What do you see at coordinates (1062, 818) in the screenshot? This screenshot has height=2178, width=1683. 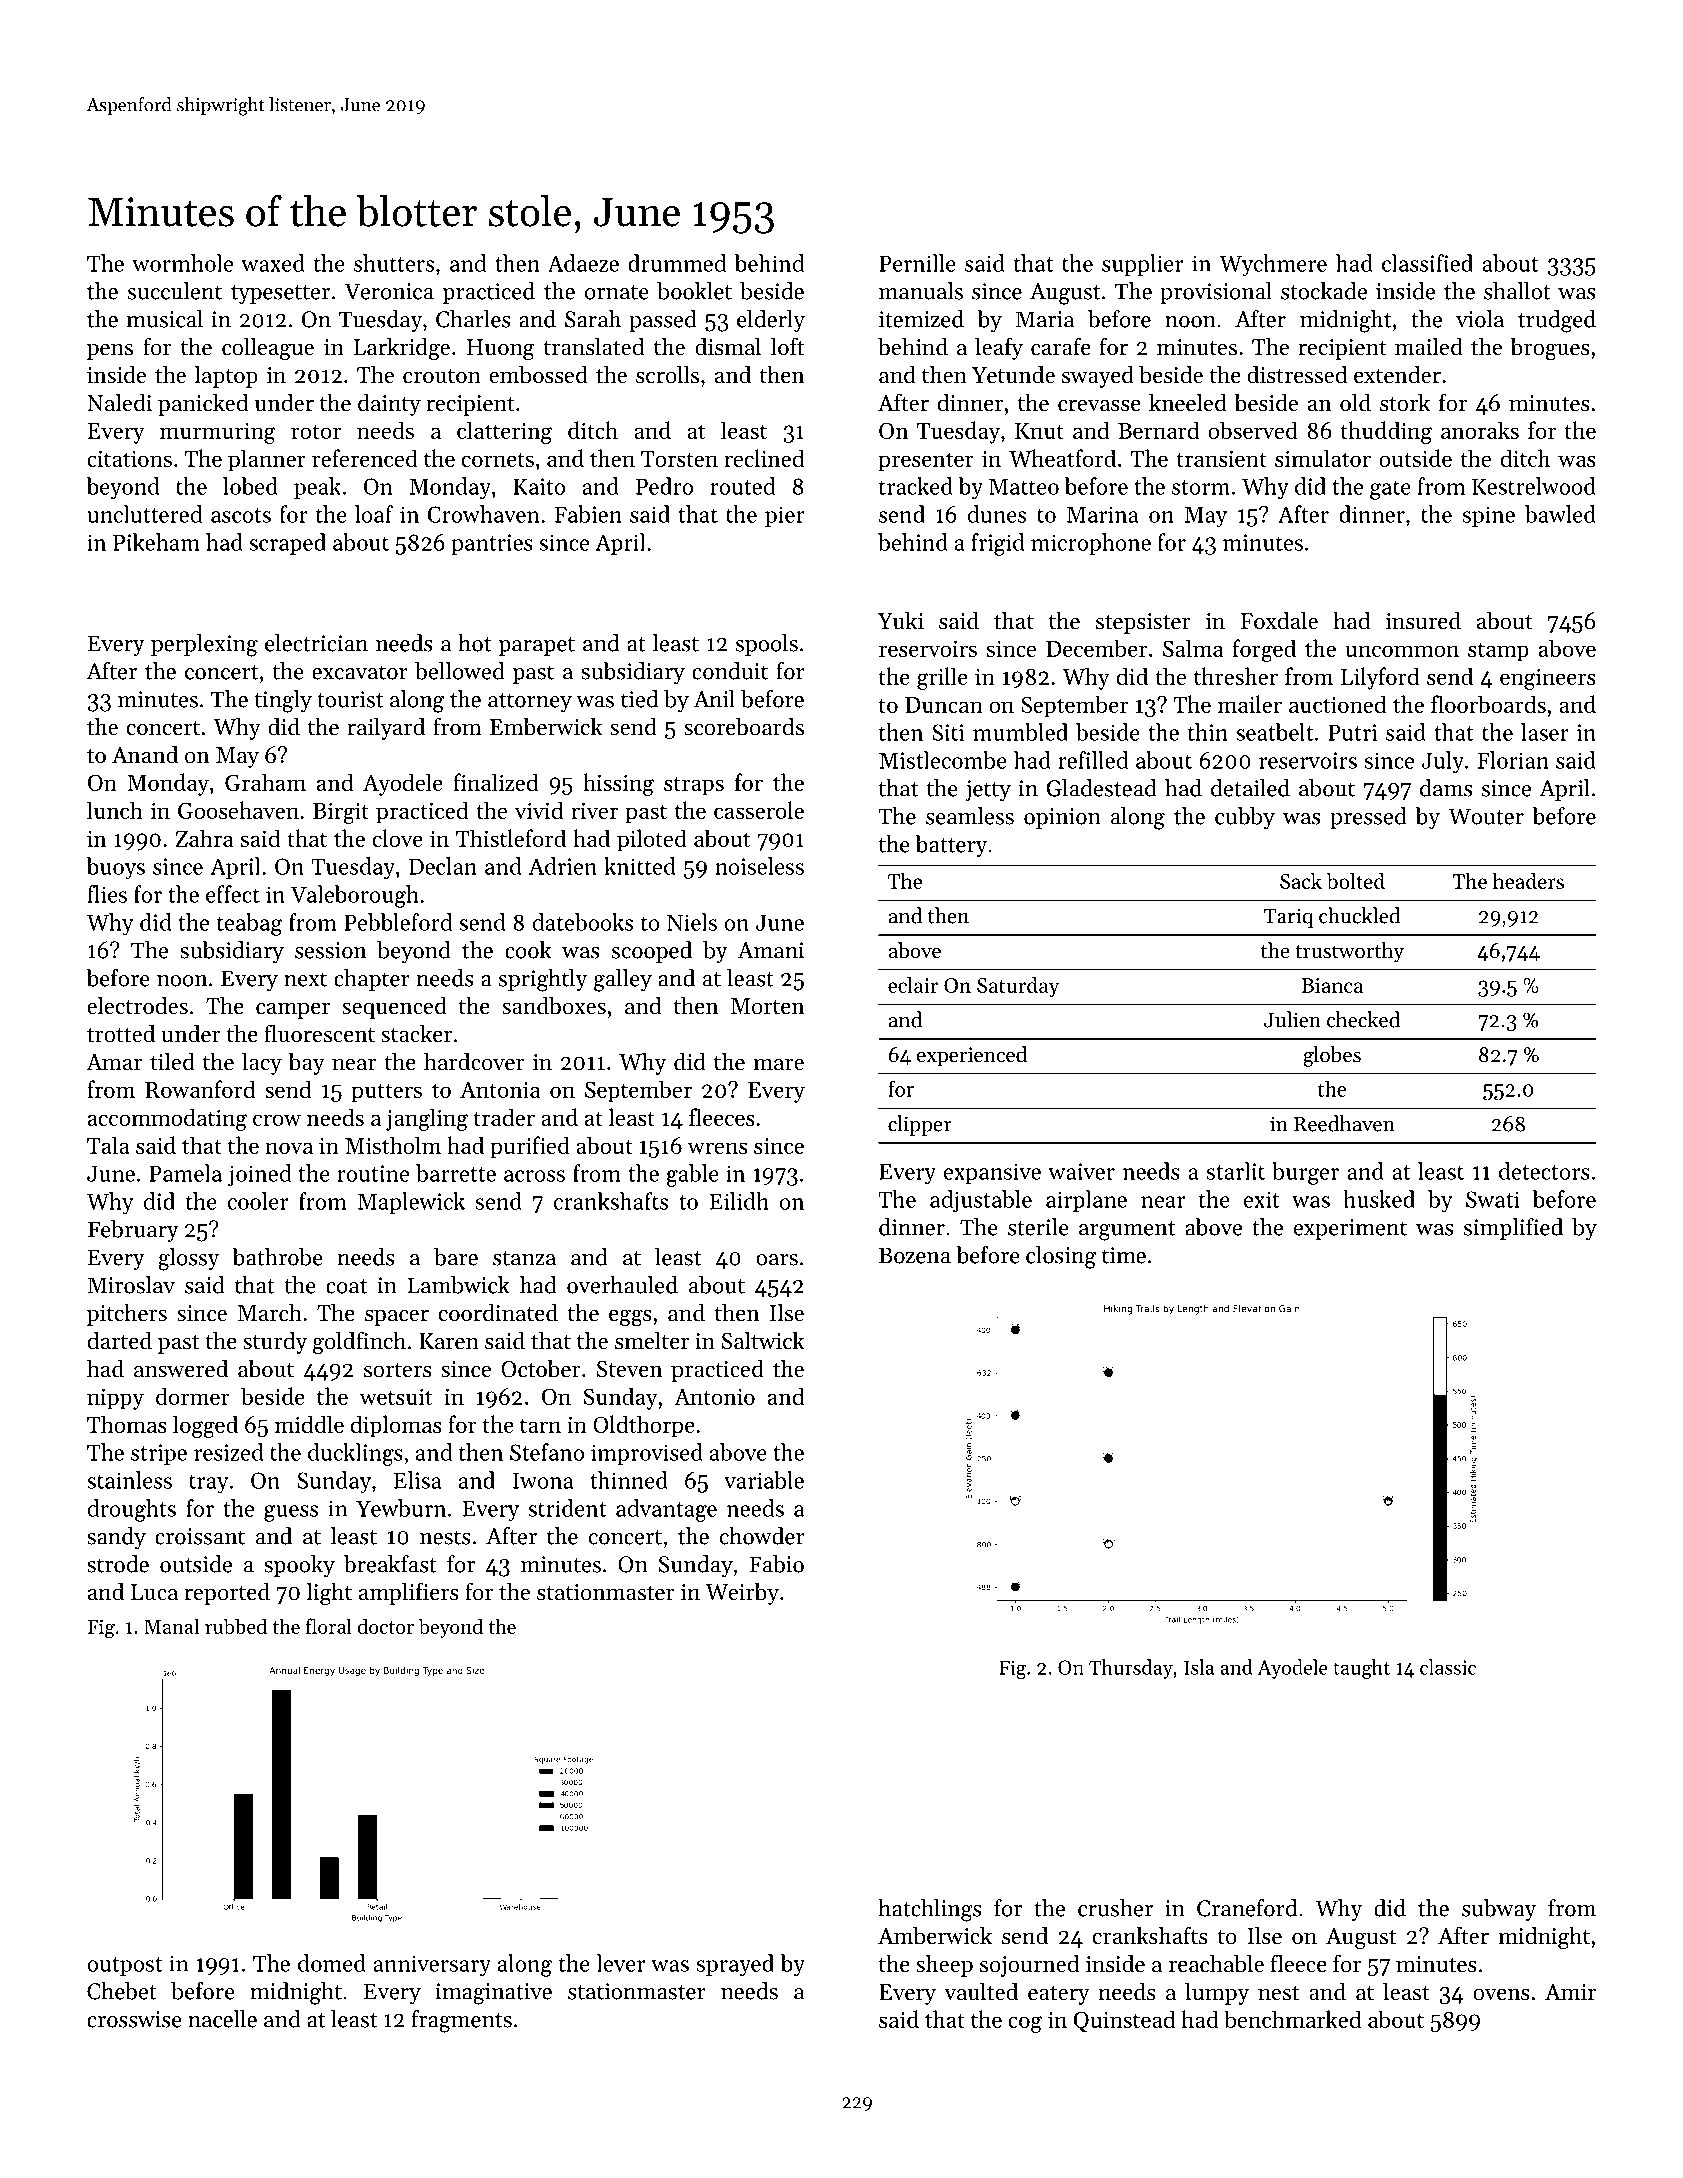 I see `opinion` at bounding box center [1062, 818].
